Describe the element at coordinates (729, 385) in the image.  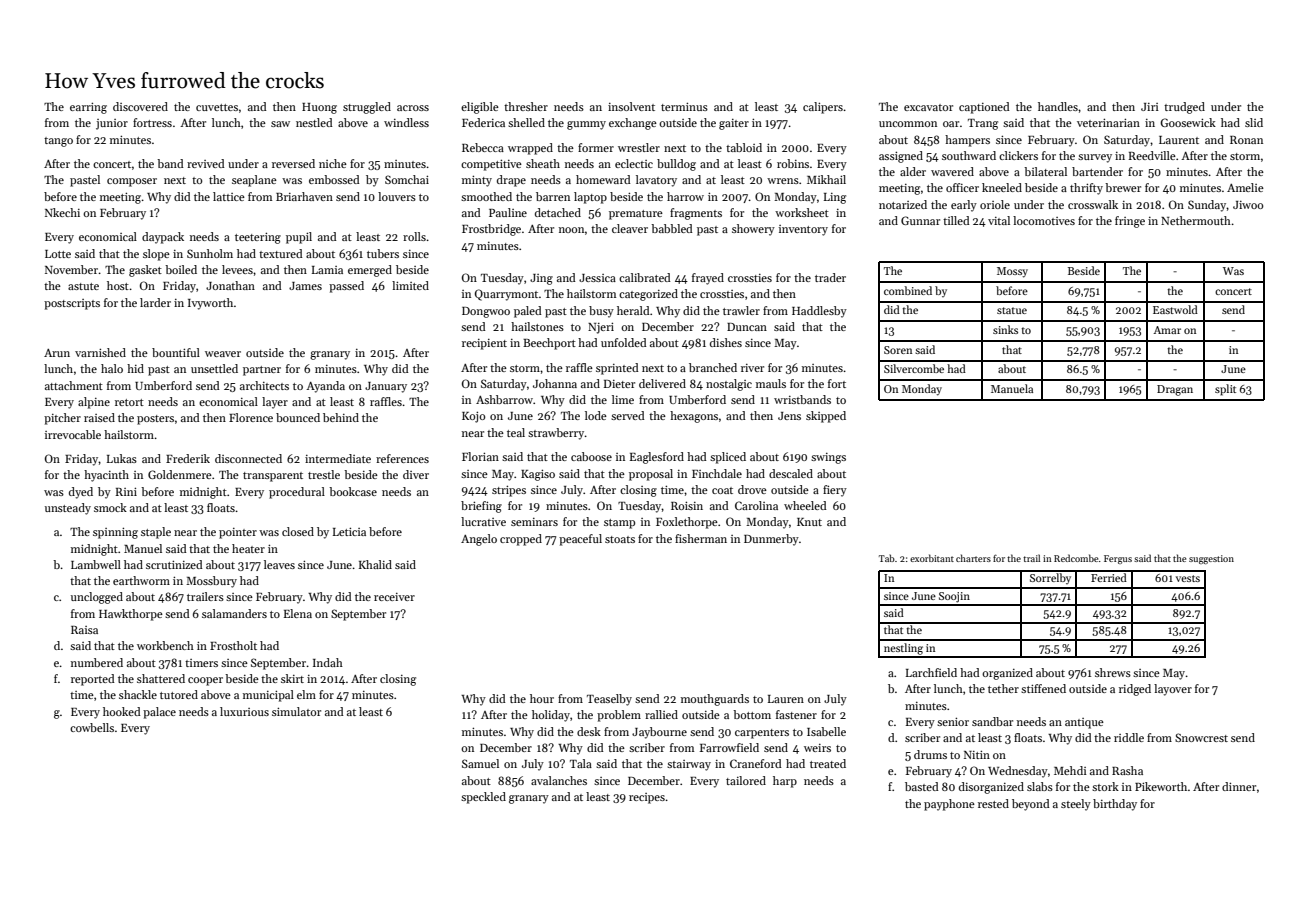
I see `nostalgic` at that location.
